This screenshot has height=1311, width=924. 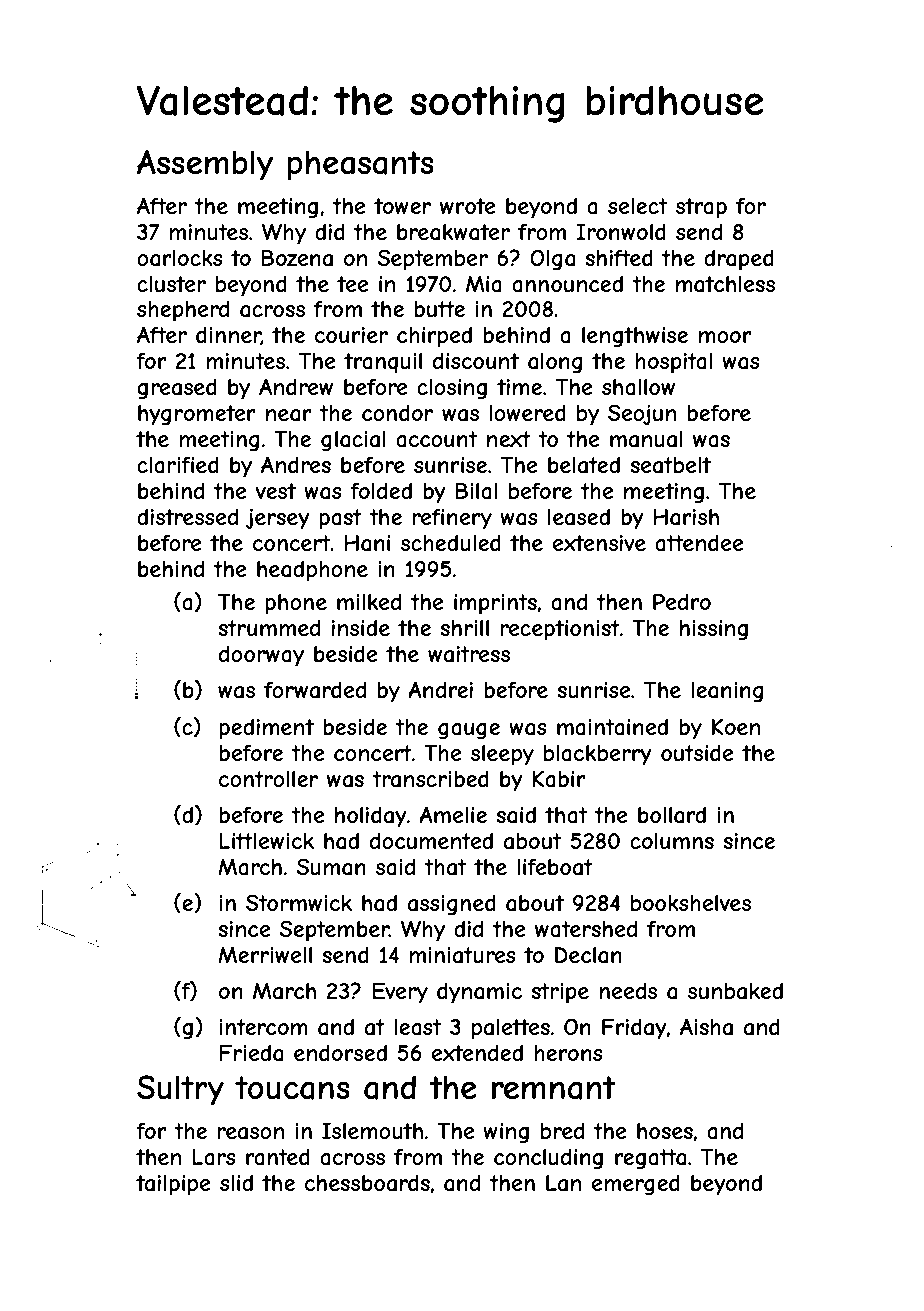 I want to click on Assembly, so click(x=205, y=165).
